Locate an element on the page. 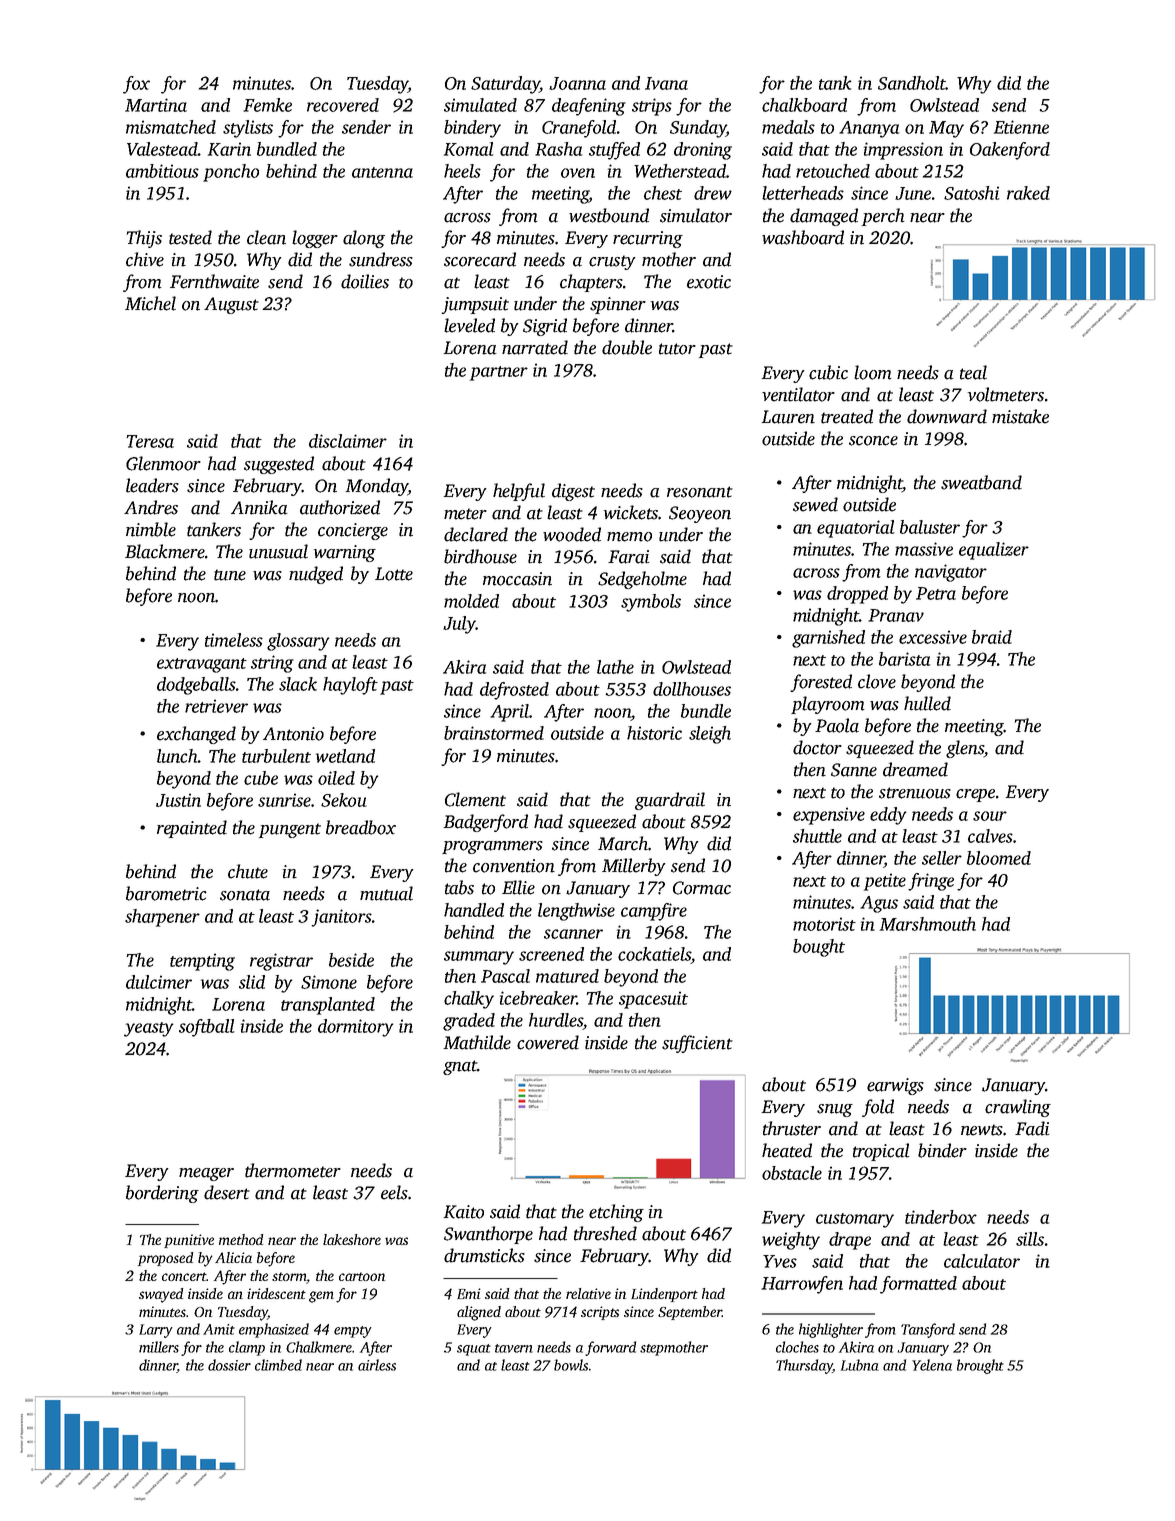  customary is located at coordinates (855, 1220).
